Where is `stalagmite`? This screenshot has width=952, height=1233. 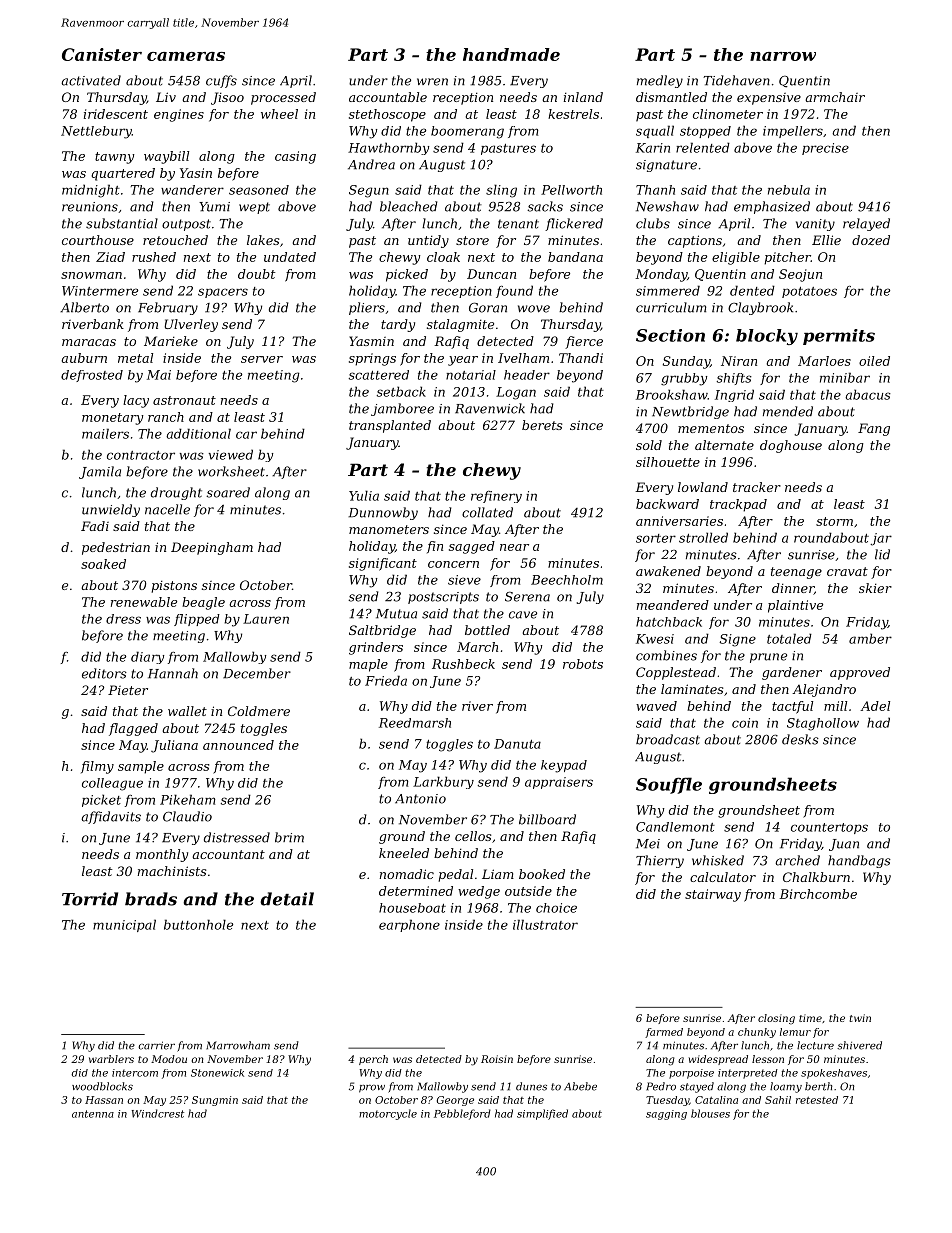 stalagmite is located at coordinates (460, 325).
